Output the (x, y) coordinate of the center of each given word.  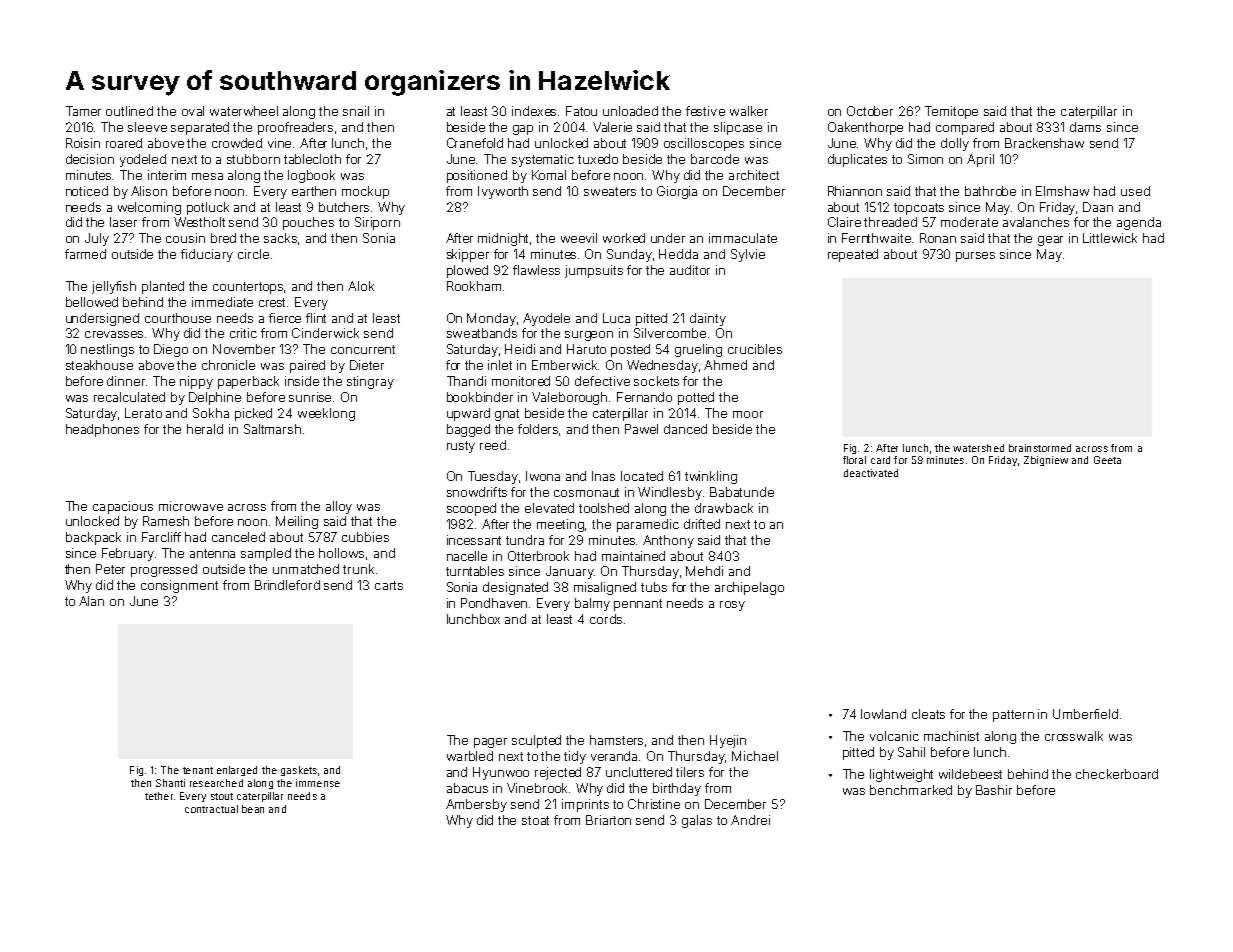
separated (200, 128)
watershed (978, 448)
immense (318, 783)
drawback (724, 508)
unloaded (630, 111)
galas (697, 821)
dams (1085, 127)
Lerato (143, 413)
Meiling (297, 522)
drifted (702, 524)
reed (493, 445)
